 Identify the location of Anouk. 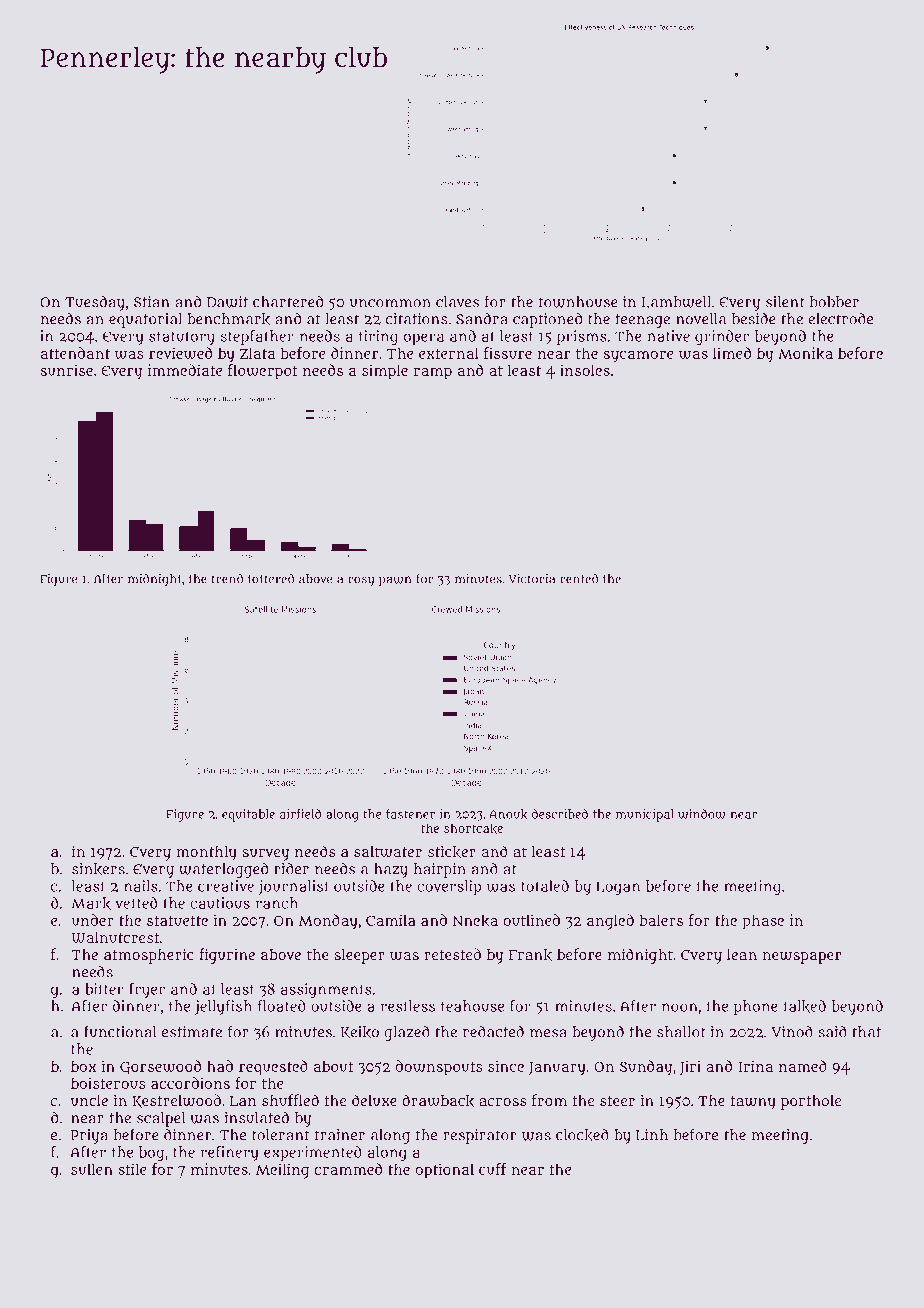
(509, 814).
